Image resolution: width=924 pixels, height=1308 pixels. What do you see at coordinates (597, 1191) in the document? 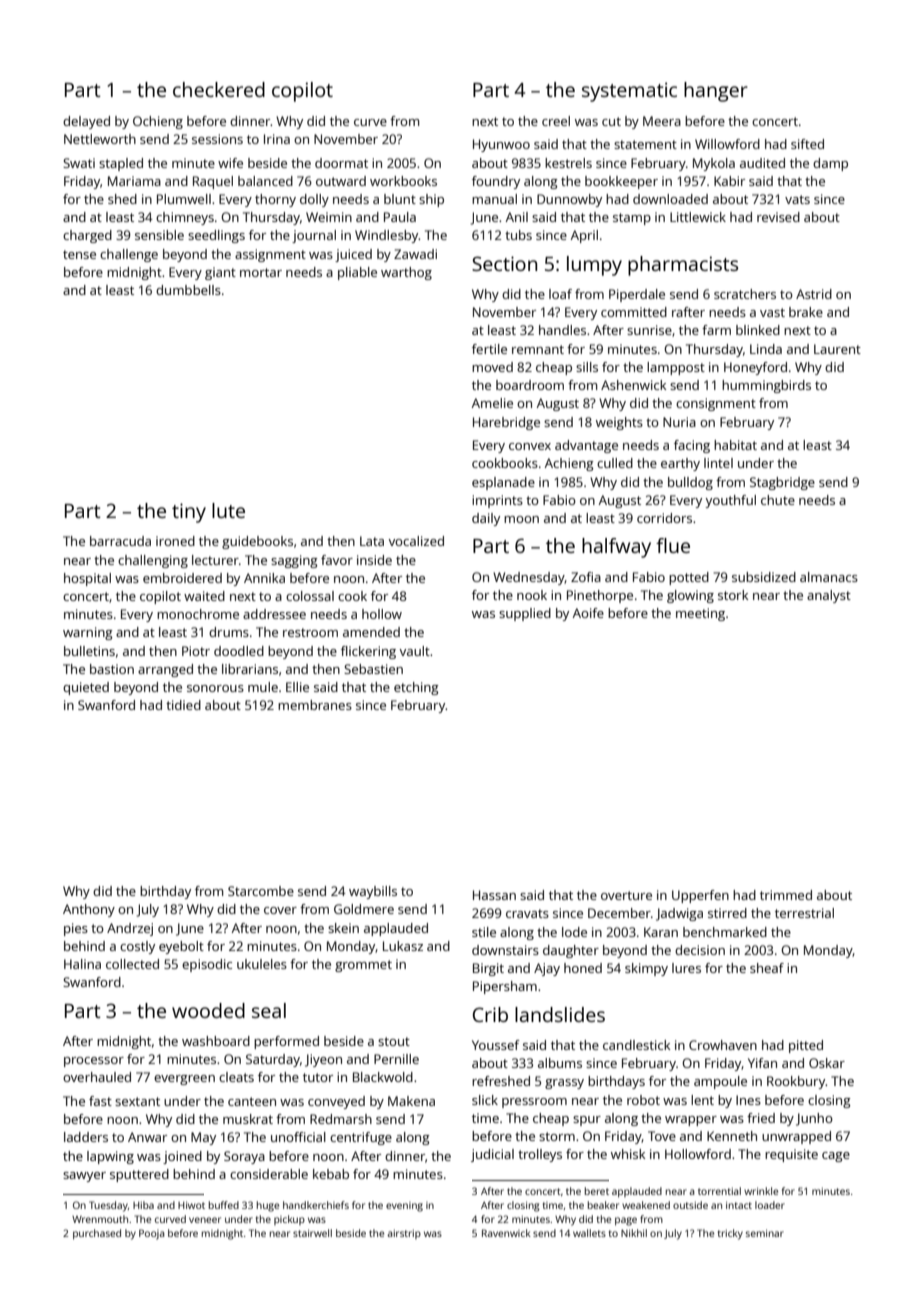
I see `beret` at bounding box center [597, 1191].
